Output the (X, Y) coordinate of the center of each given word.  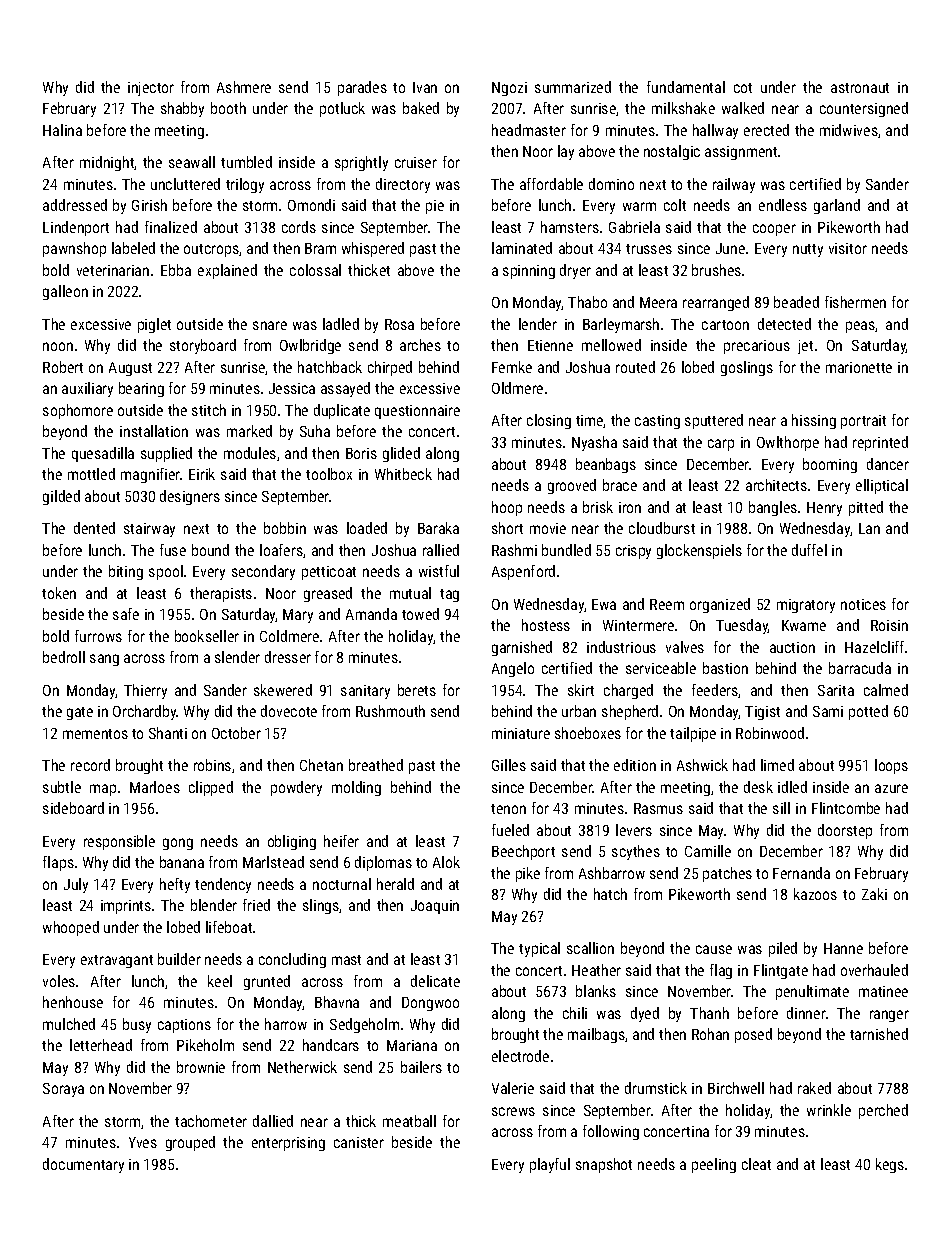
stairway (149, 530)
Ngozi (509, 89)
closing (549, 421)
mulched (69, 1024)
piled (783, 949)
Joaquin (435, 907)
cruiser (416, 162)
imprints (126, 907)
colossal (315, 270)
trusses (649, 249)
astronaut (860, 88)
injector (151, 89)
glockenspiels (699, 551)
